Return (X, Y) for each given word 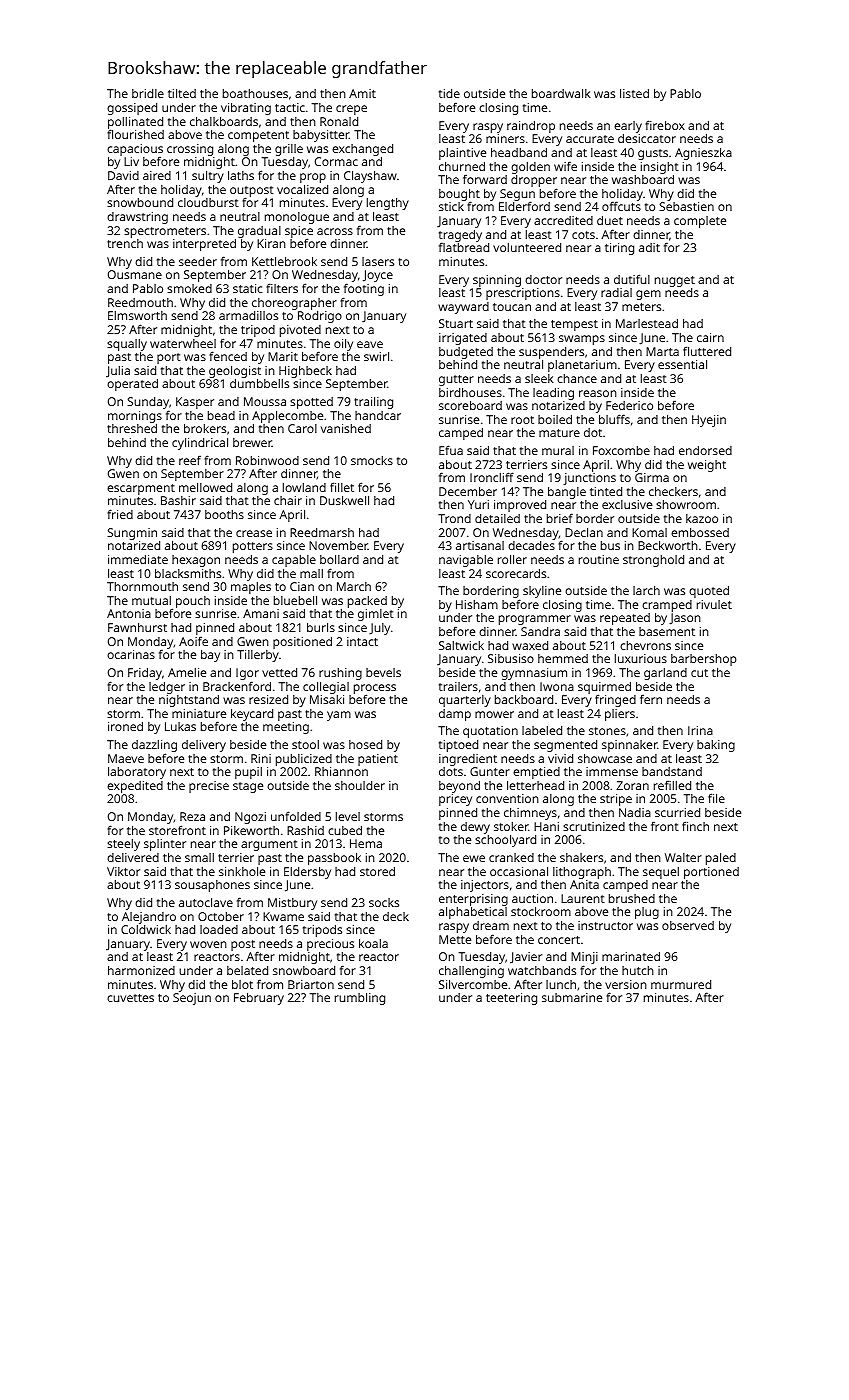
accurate (590, 139)
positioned (302, 643)
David (123, 175)
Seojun (192, 999)
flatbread (464, 247)
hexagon (196, 561)
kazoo (702, 518)
